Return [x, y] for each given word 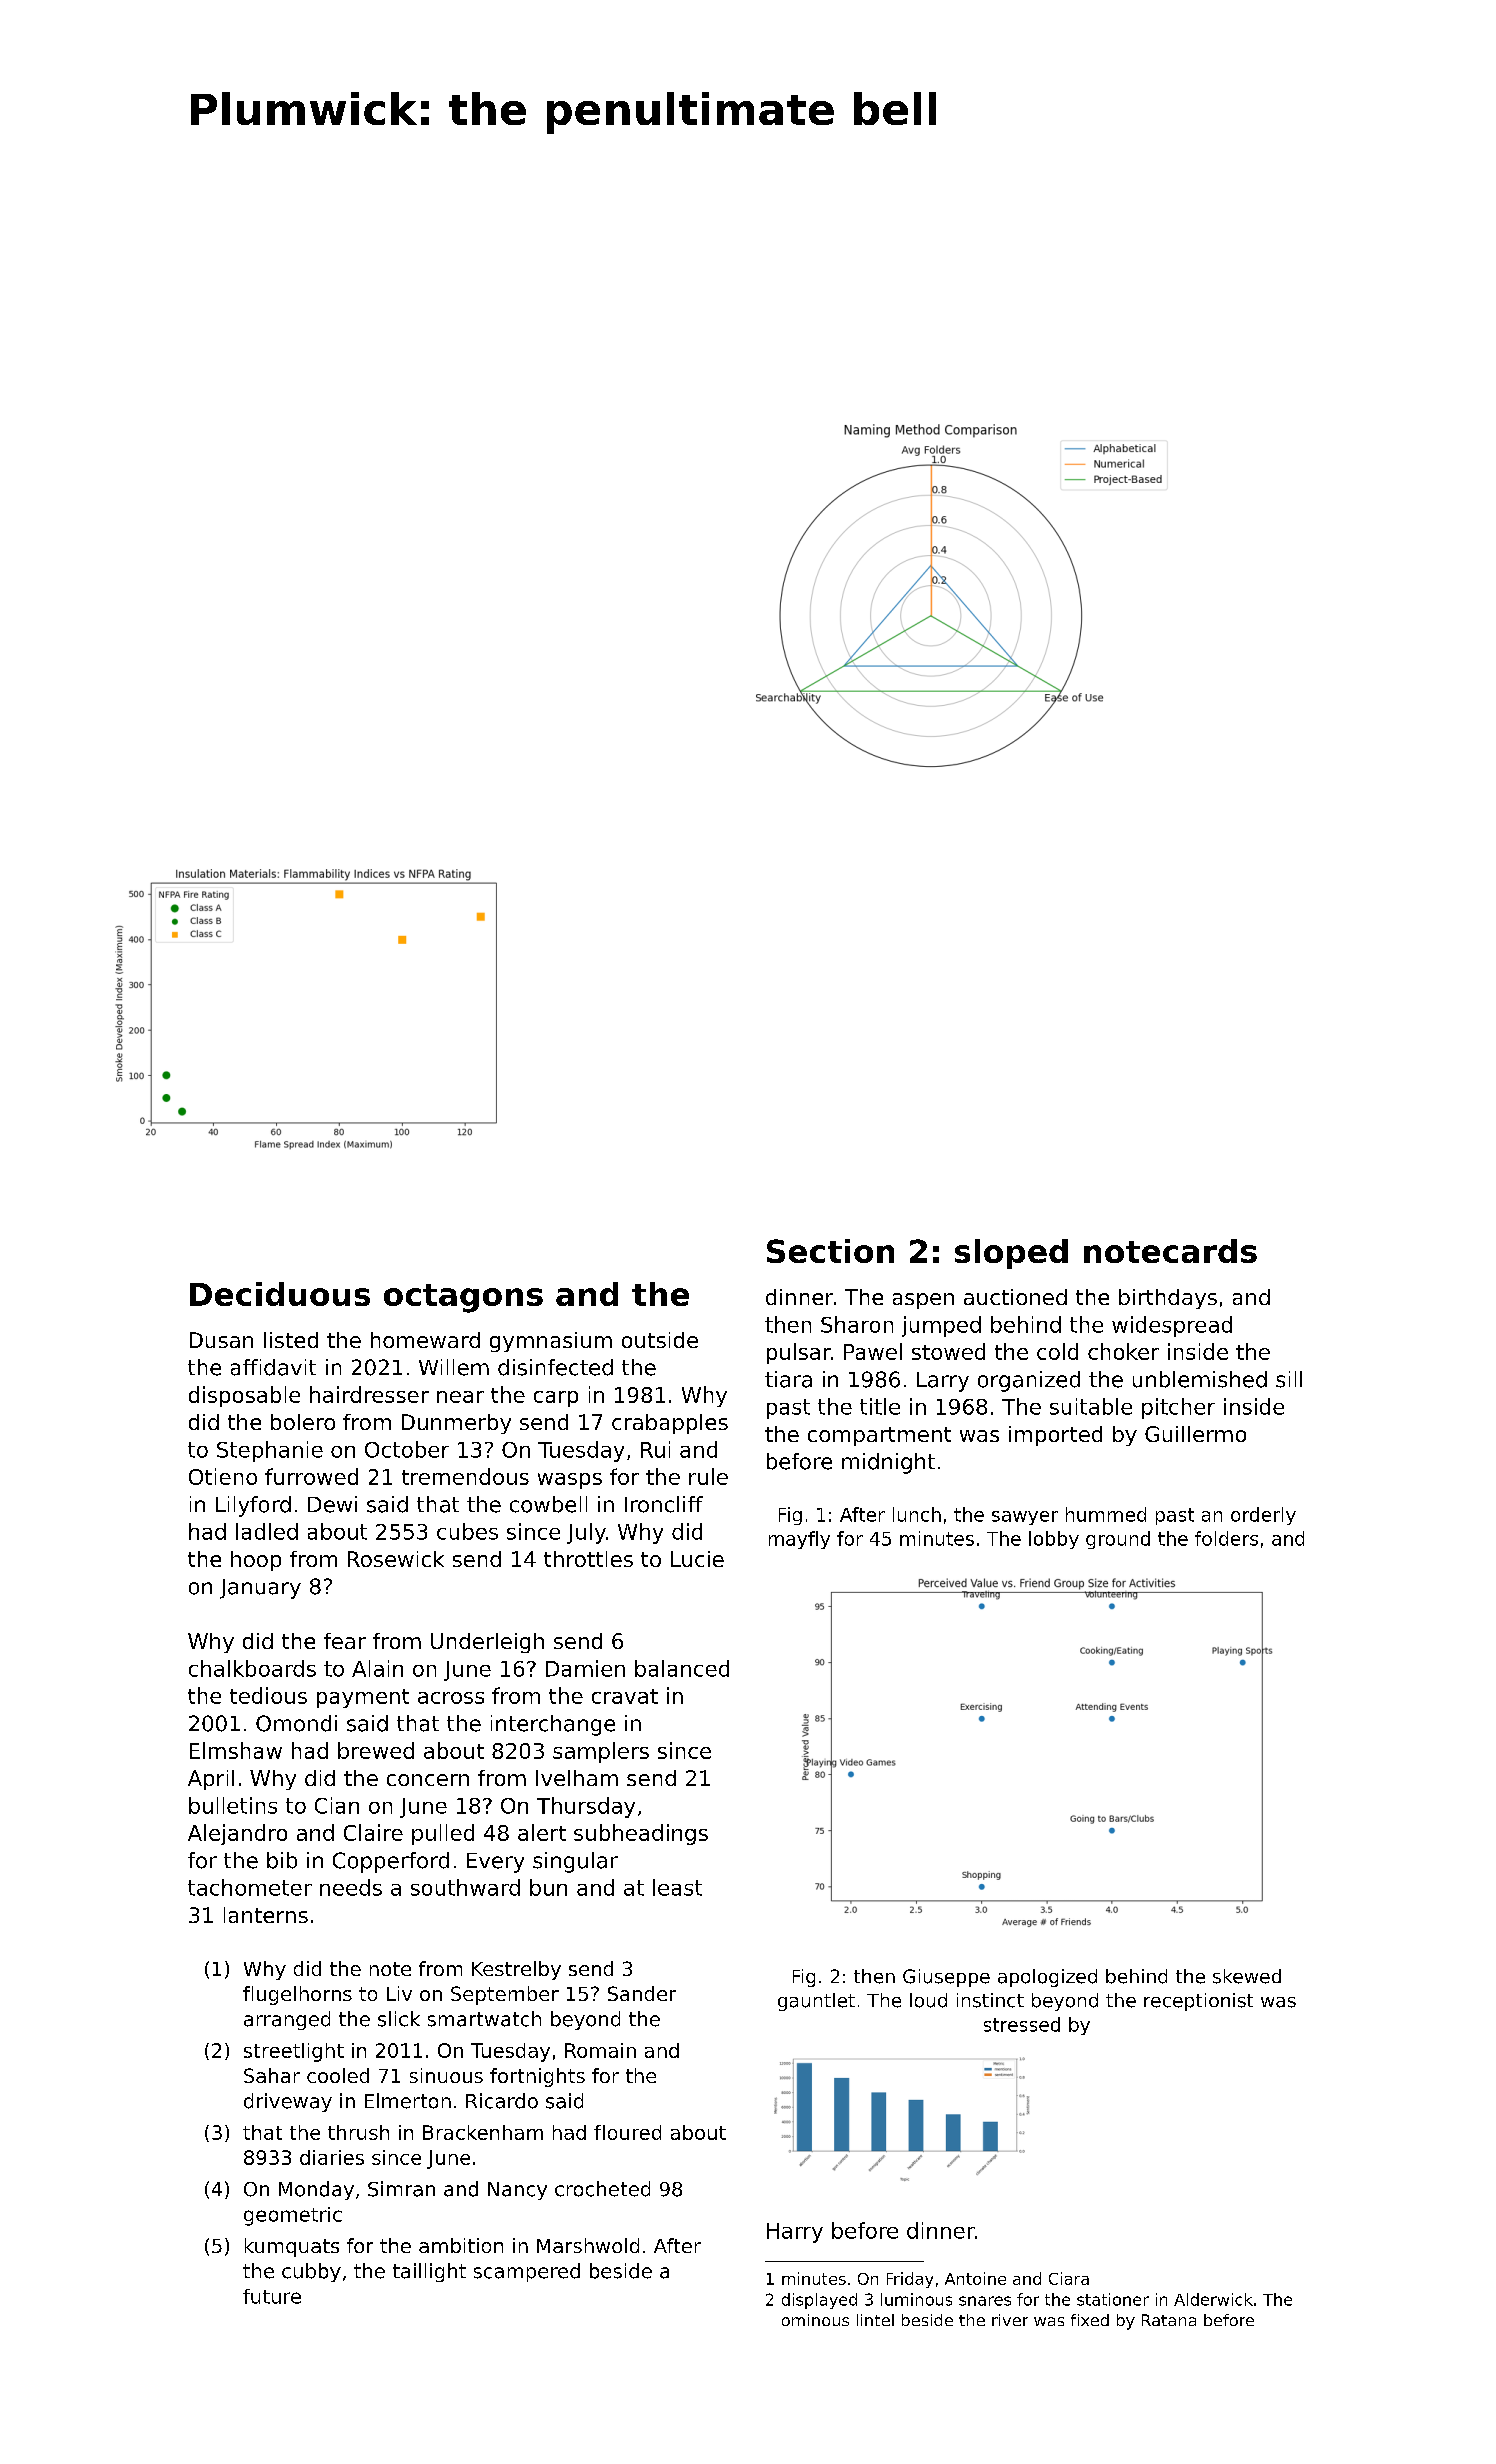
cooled [338, 2075]
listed [291, 1340]
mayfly [799, 1540]
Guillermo [1195, 1434]
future [272, 2296]
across [451, 1698]
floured [627, 2132]
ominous [815, 2320]
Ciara [1069, 2278]
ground [1118, 1540]
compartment [879, 1436]
